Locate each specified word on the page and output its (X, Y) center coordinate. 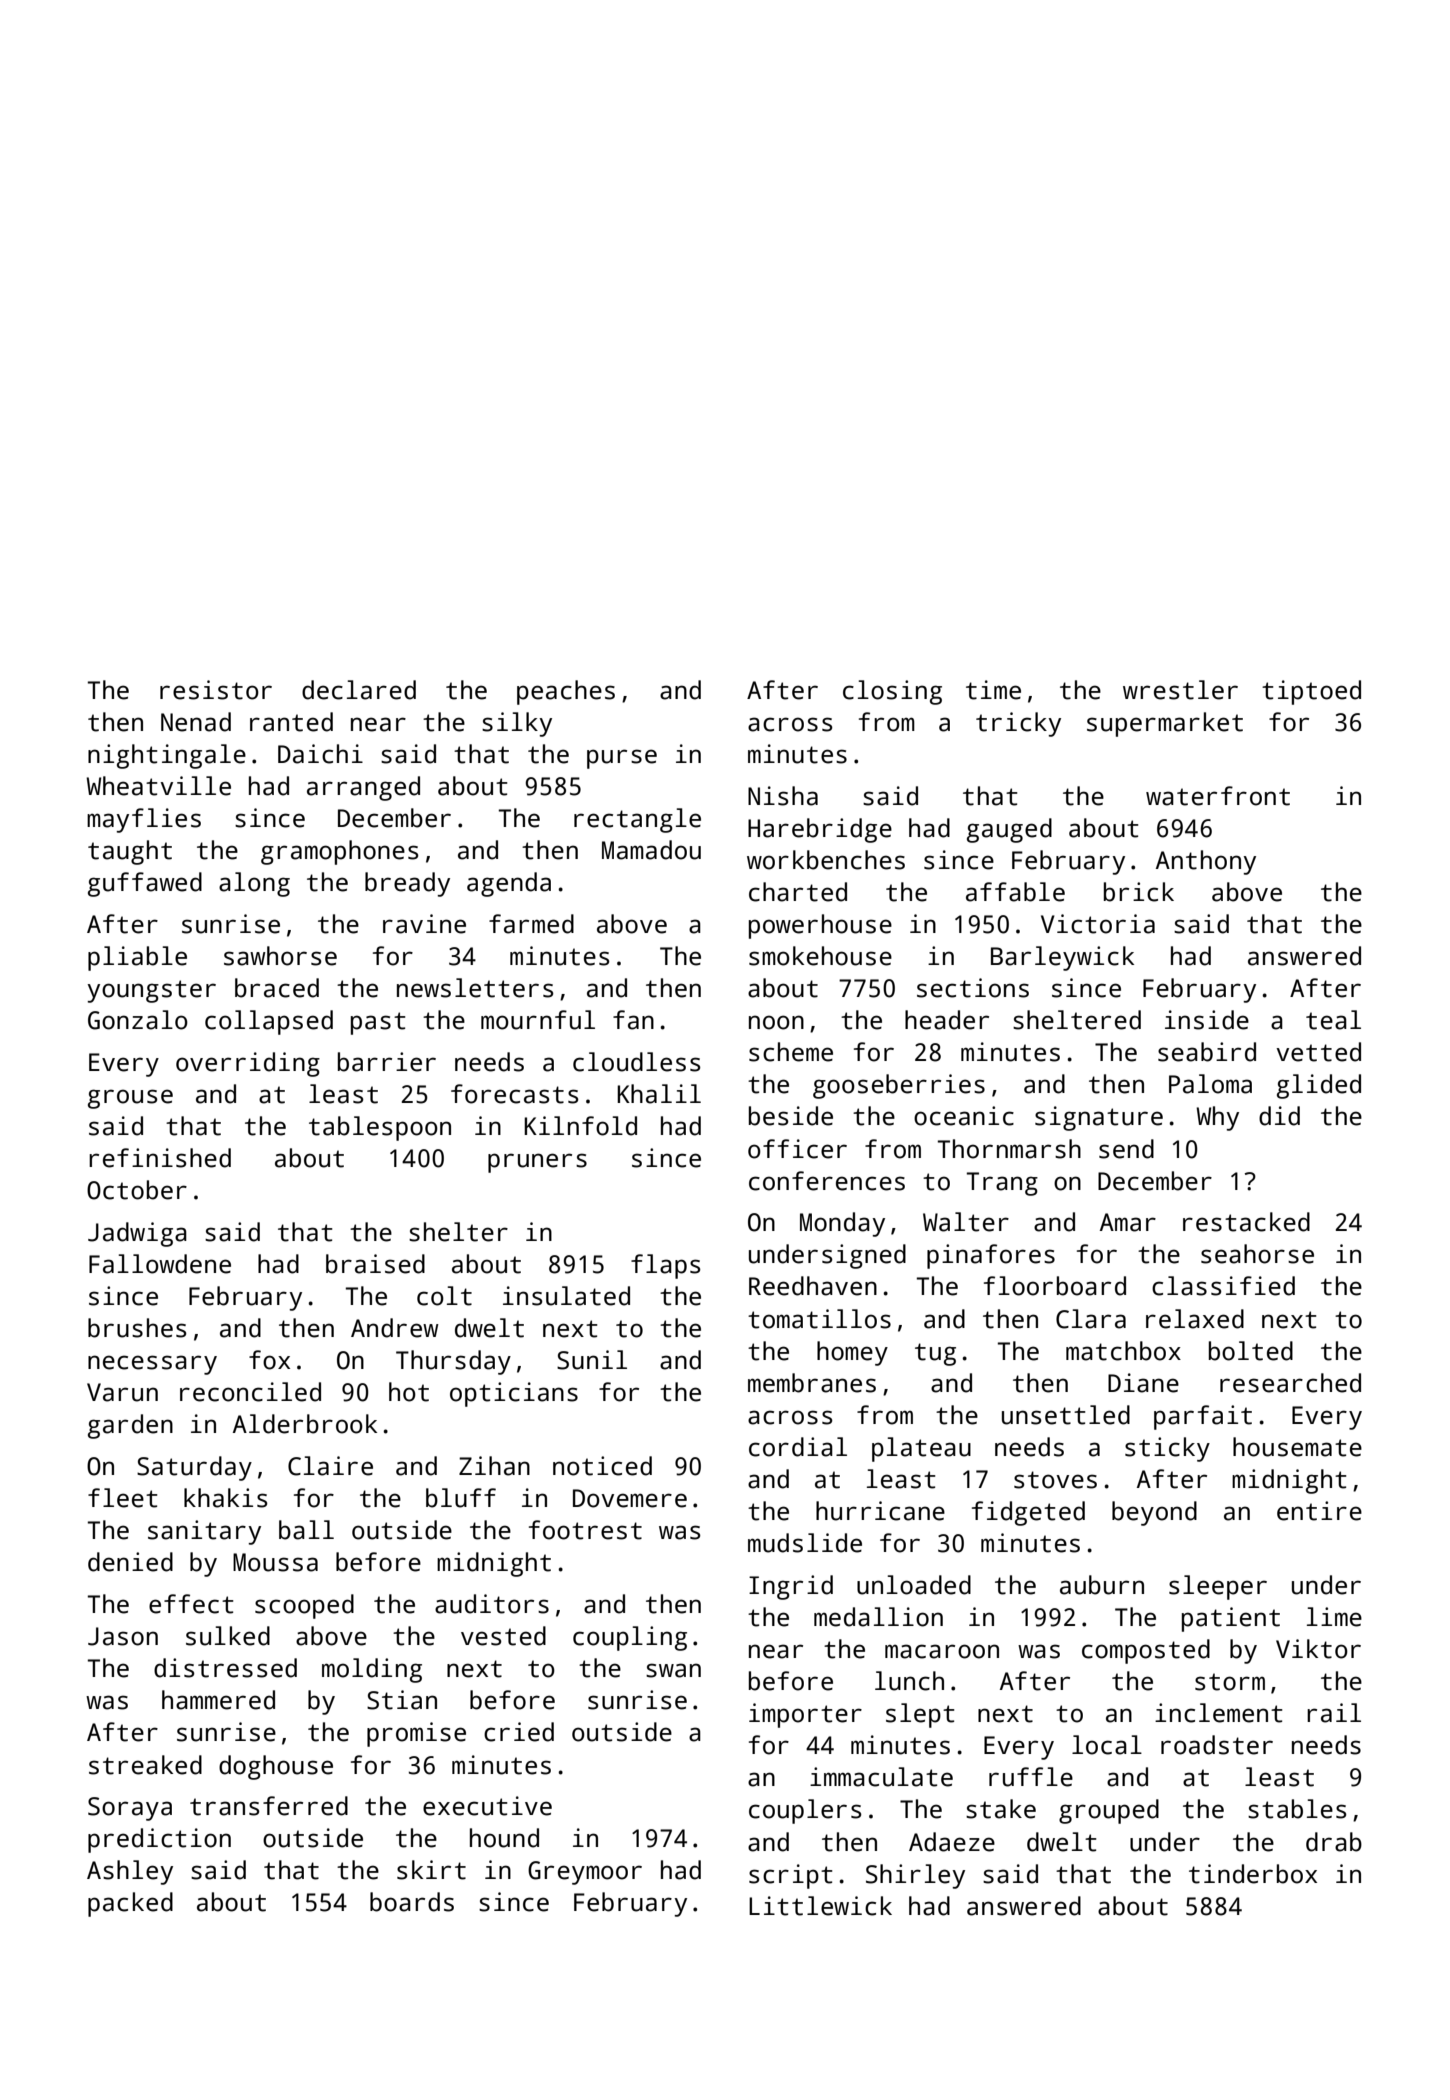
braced (277, 988)
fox (269, 1360)
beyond (1154, 1513)
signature (1099, 1118)
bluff (461, 1498)
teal (1333, 1020)
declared (359, 690)
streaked (145, 1765)
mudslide (805, 1543)
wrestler (1180, 690)
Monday (842, 1224)
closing (892, 692)
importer (805, 1715)
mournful (538, 1020)
